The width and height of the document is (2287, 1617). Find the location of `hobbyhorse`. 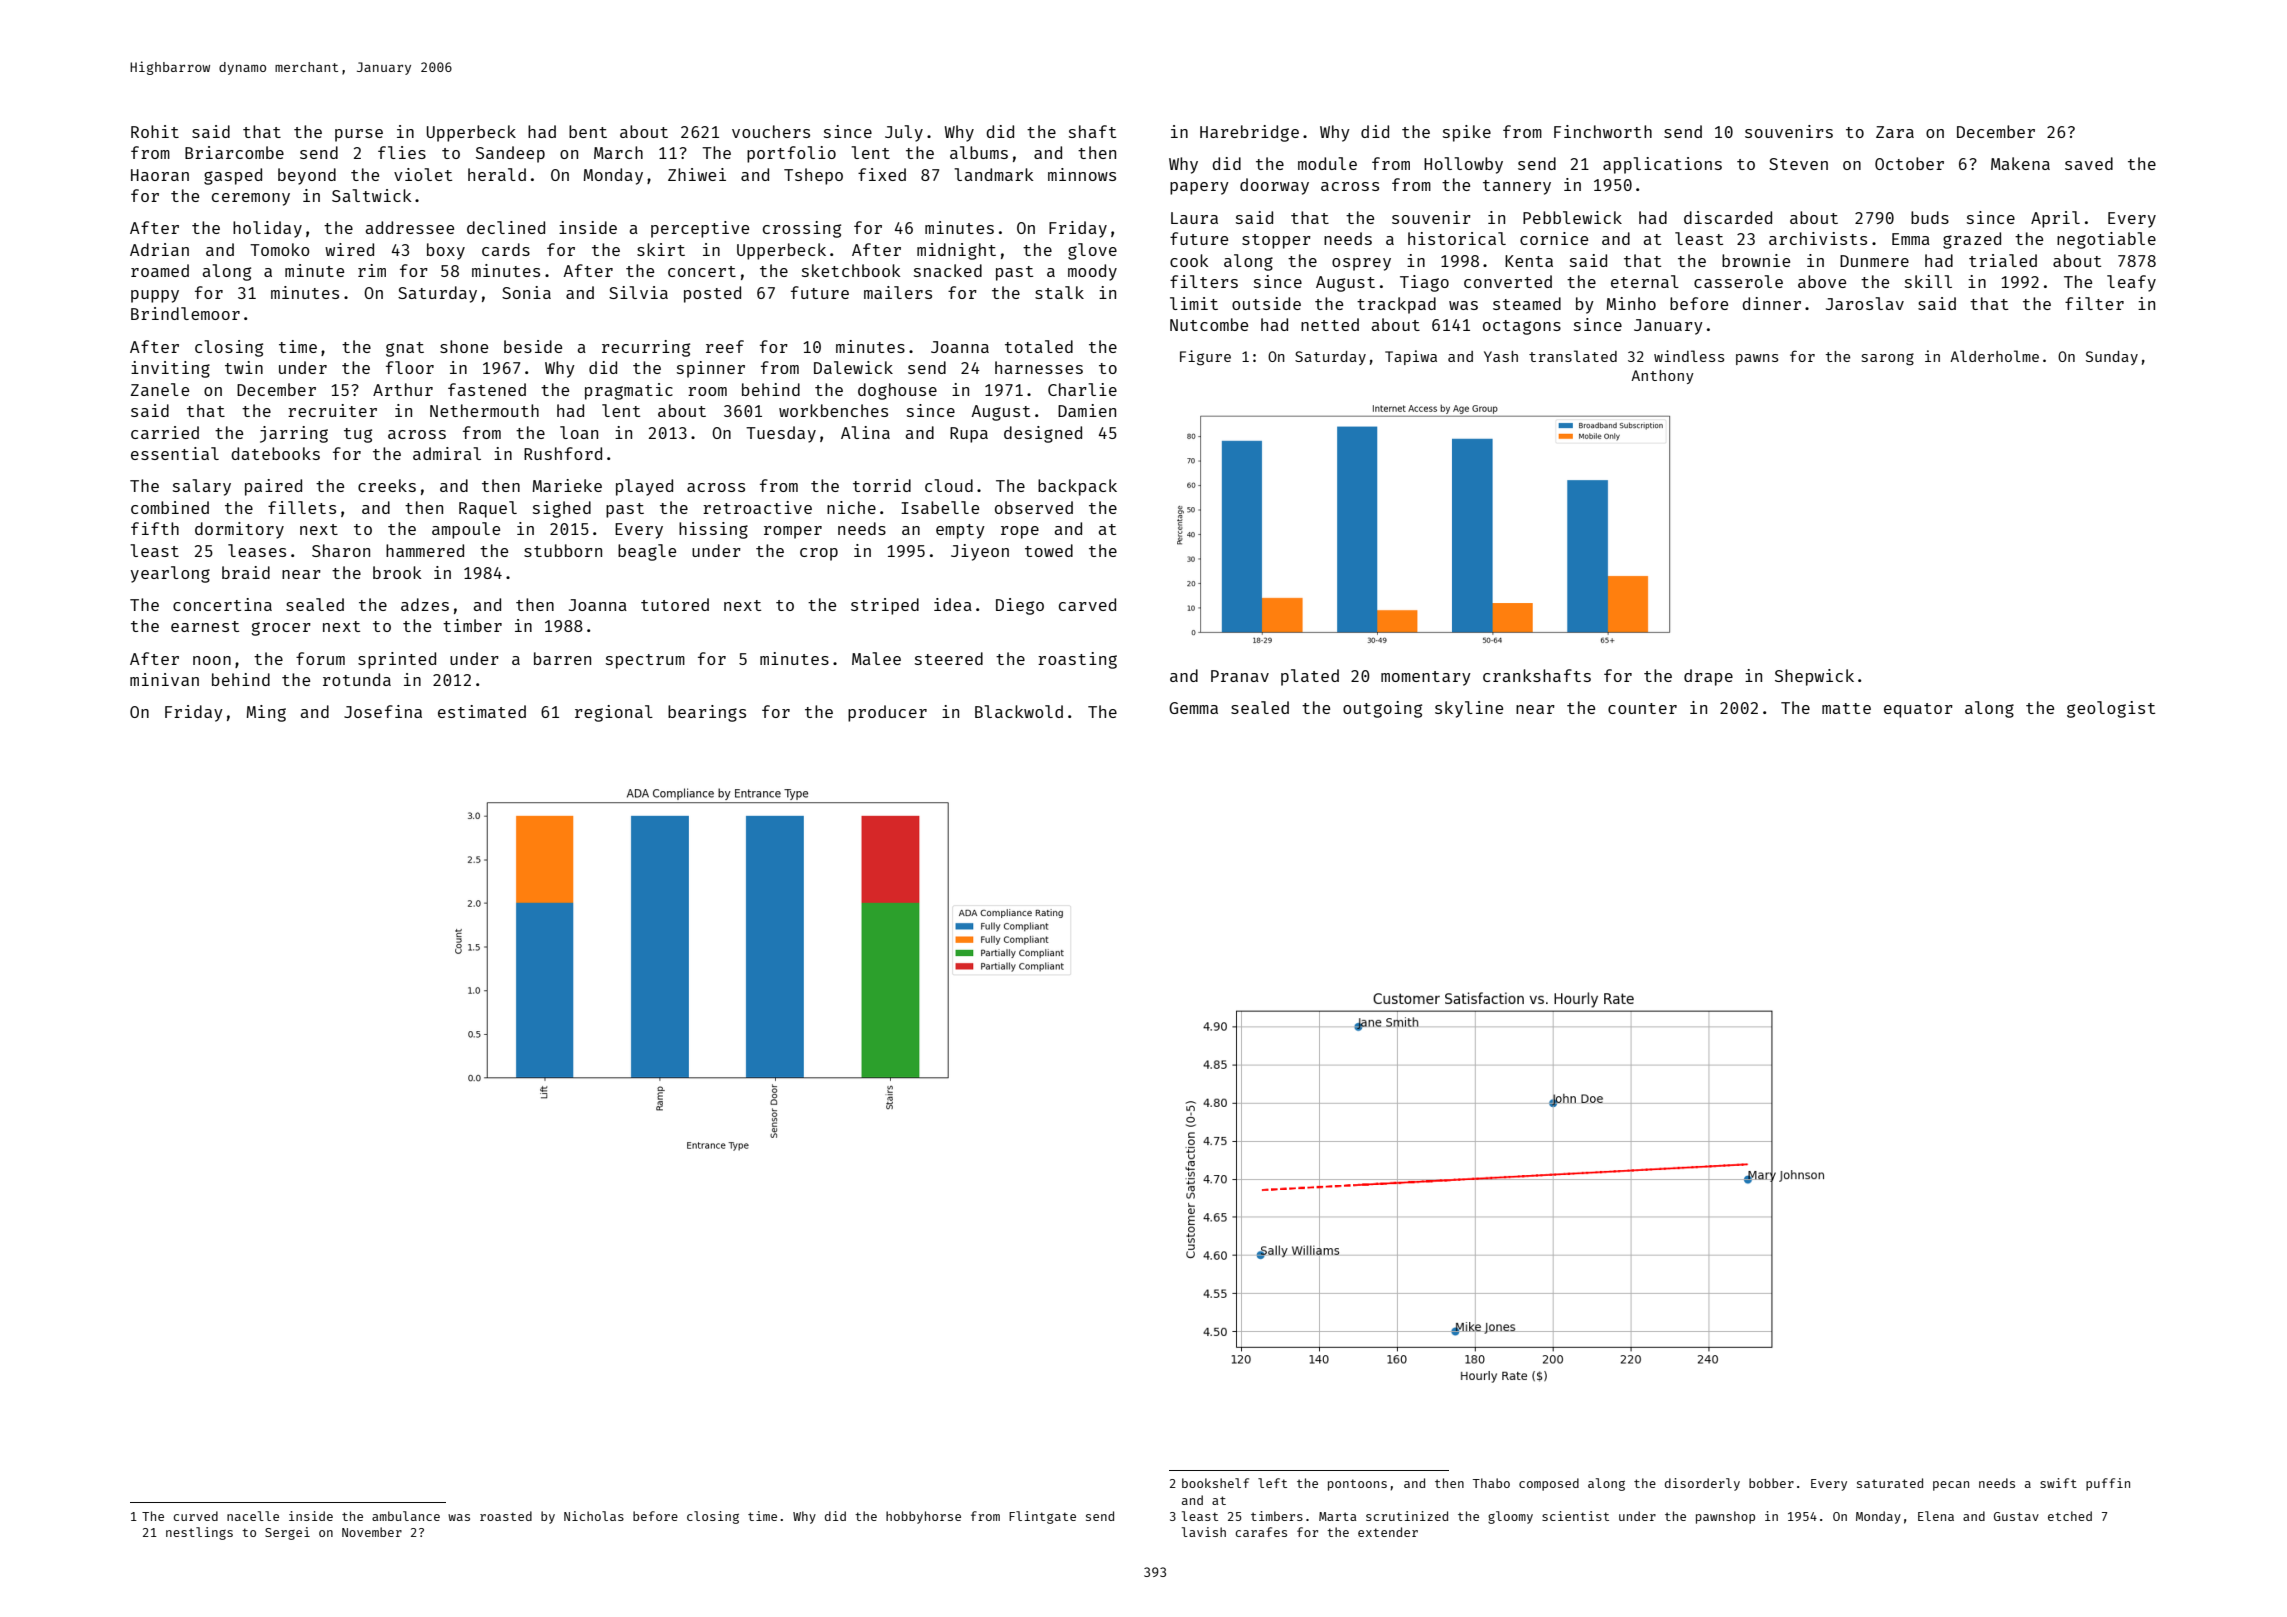

hobbyhorse is located at coordinates (923, 1517).
